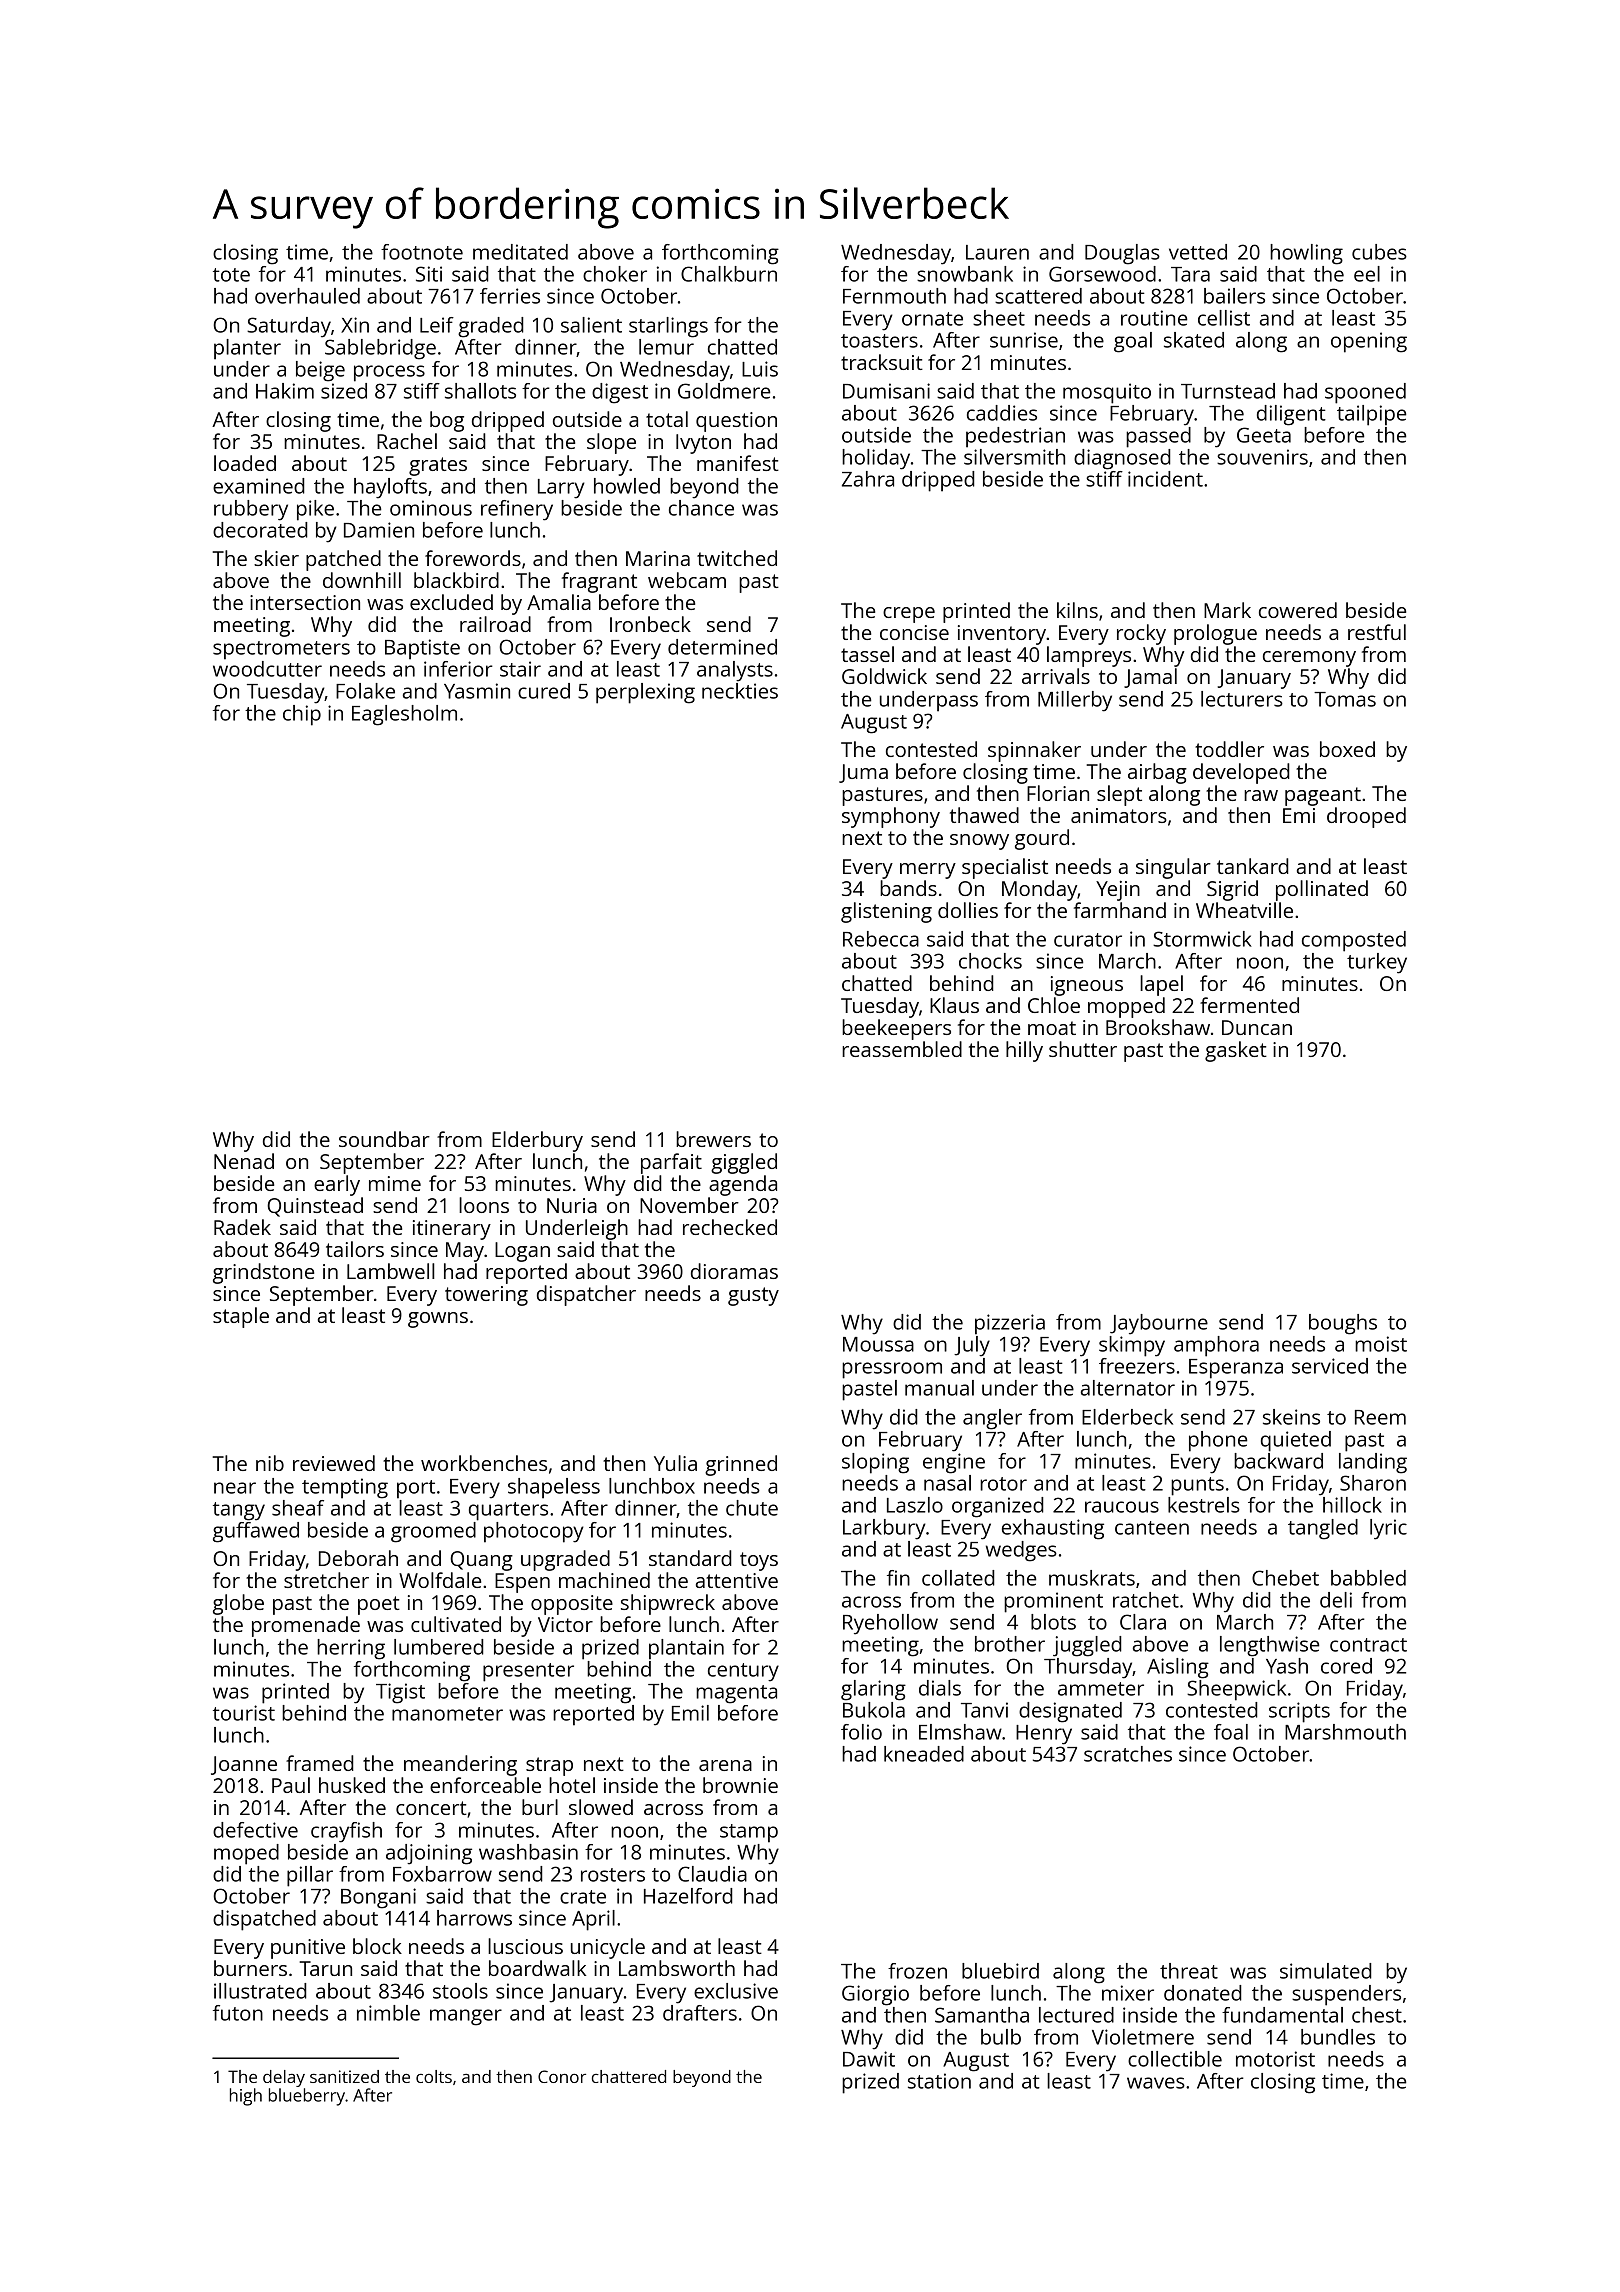 The height and width of the page is (2292, 1620). What do you see at coordinates (650, 624) in the page?
I see `Ironbeck` at bounding box center [650, 624].
